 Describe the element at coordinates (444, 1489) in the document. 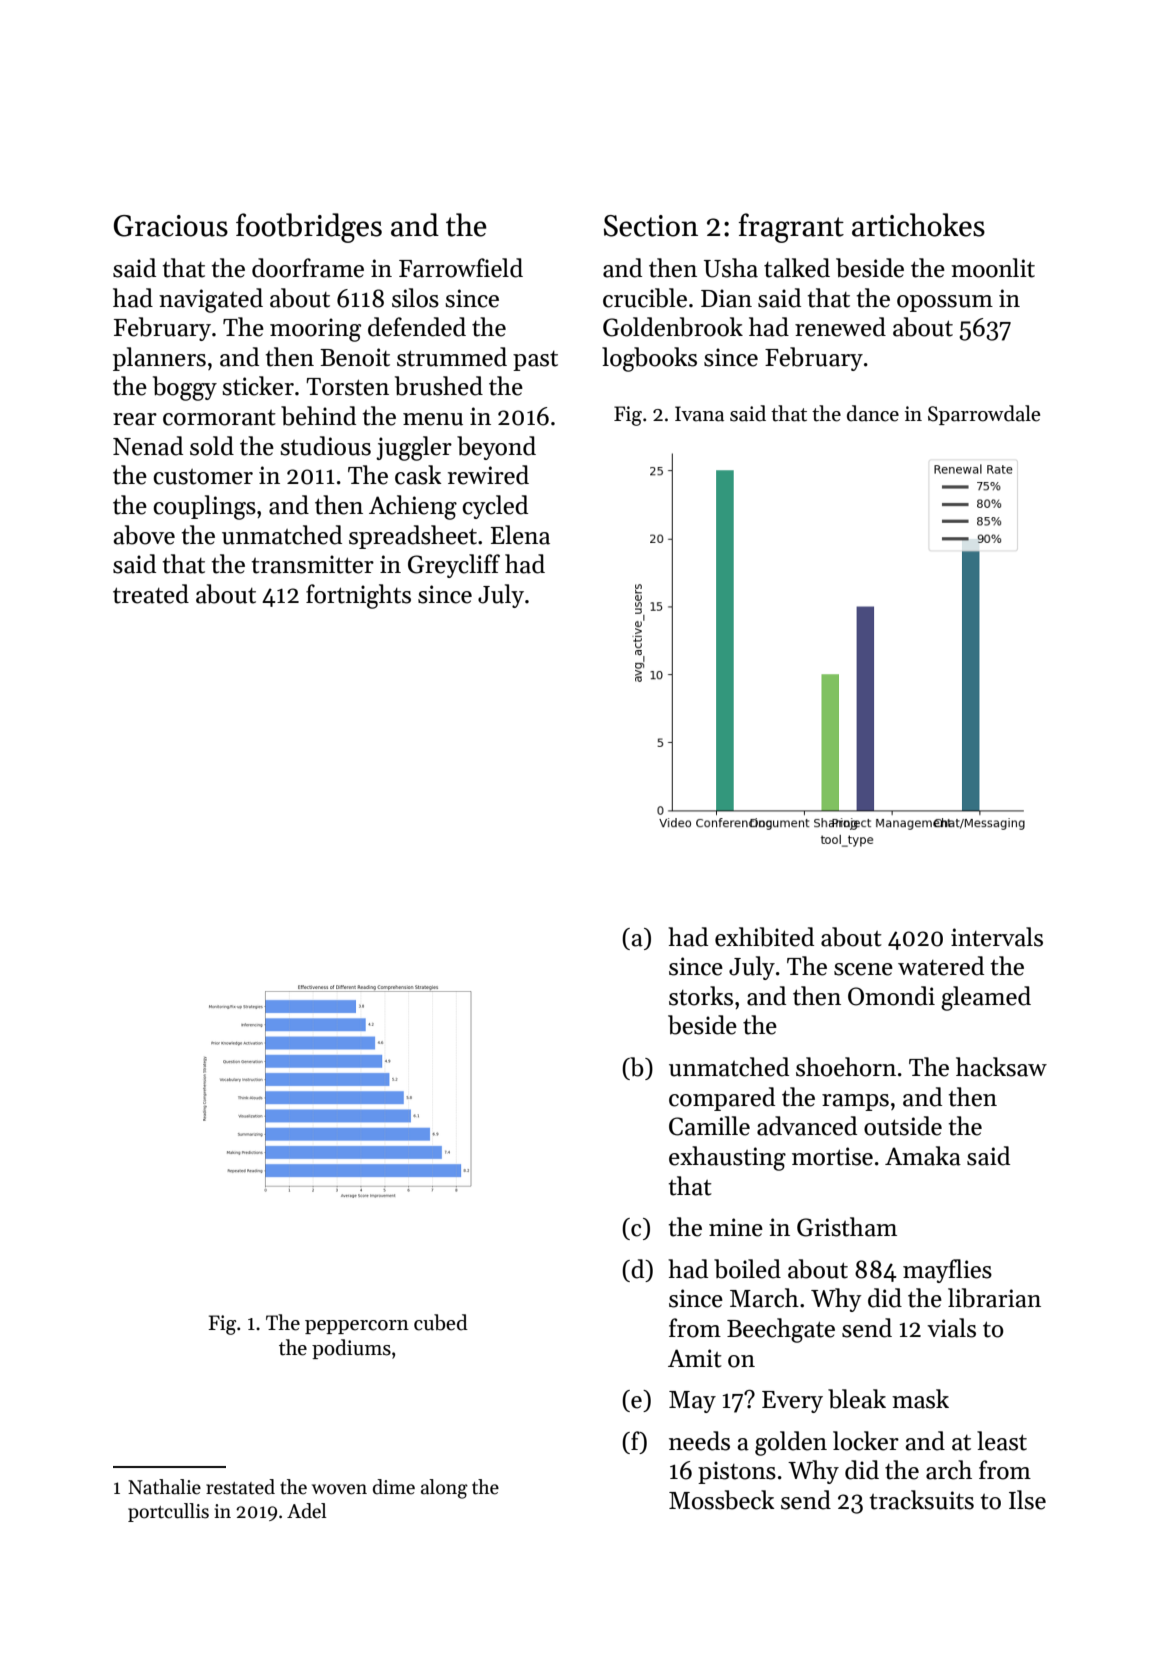

I see `along` at that location.
